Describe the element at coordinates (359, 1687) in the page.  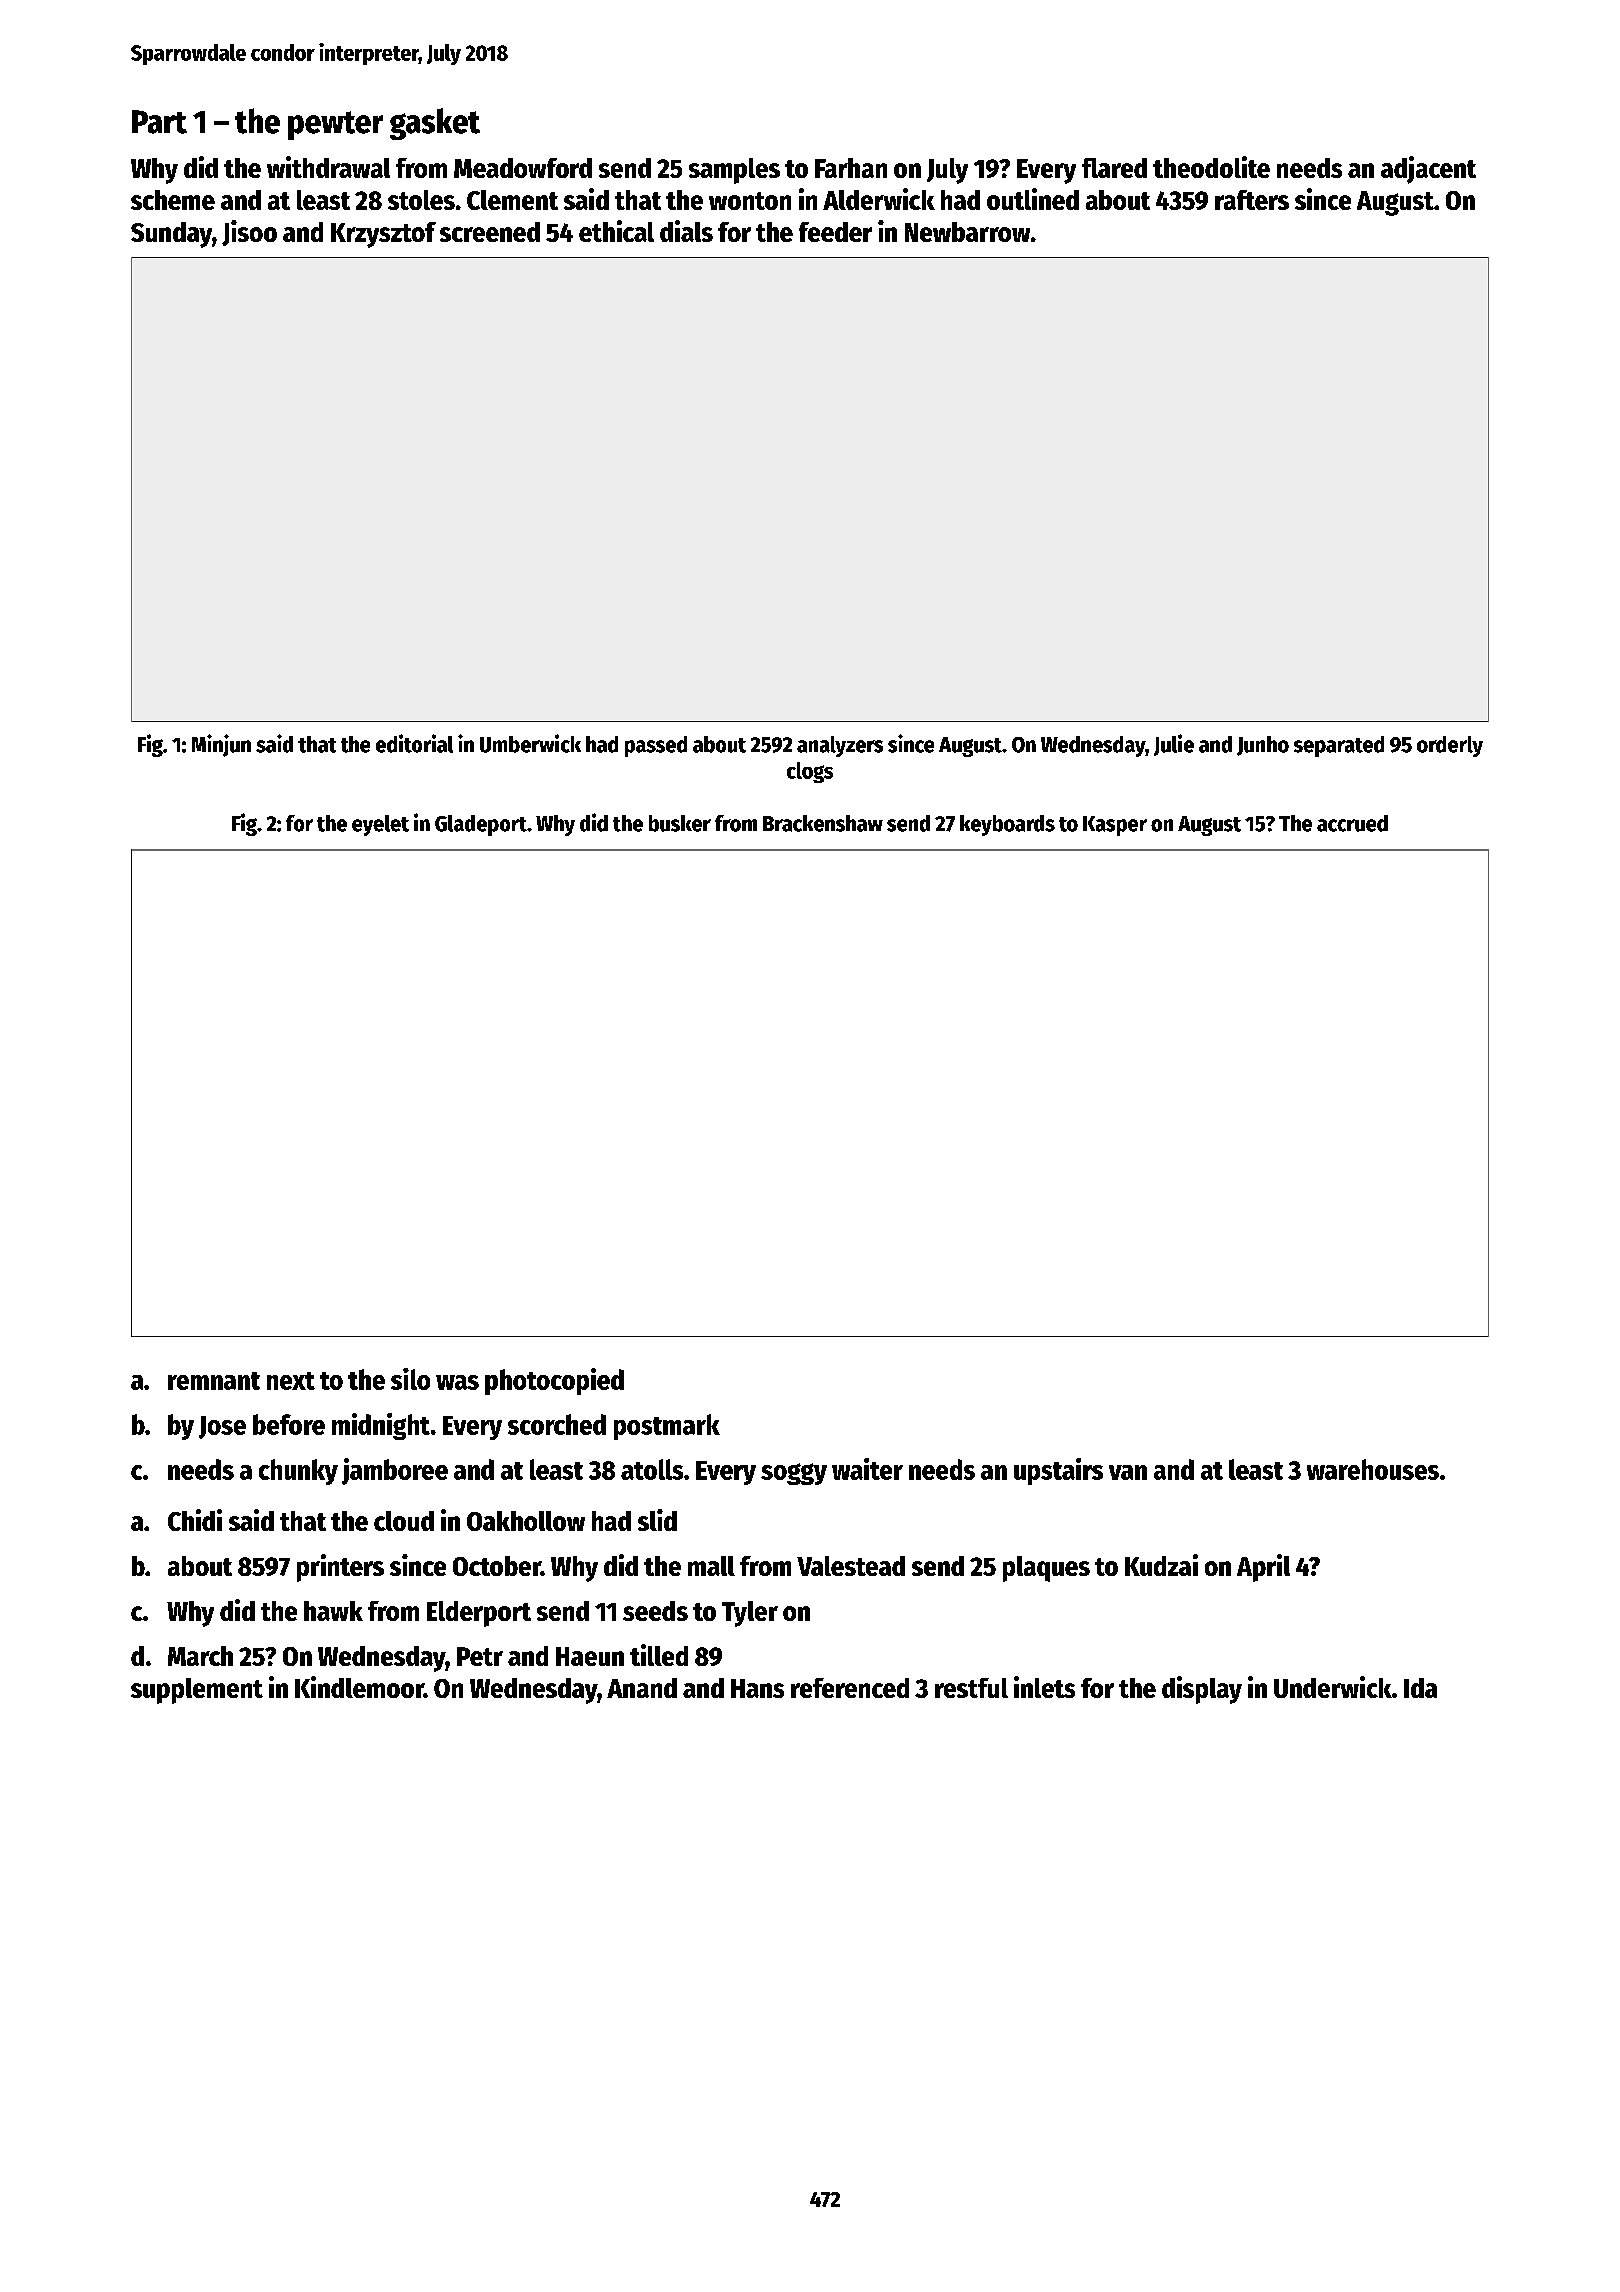
I see `Kindlemoor` at that location.
